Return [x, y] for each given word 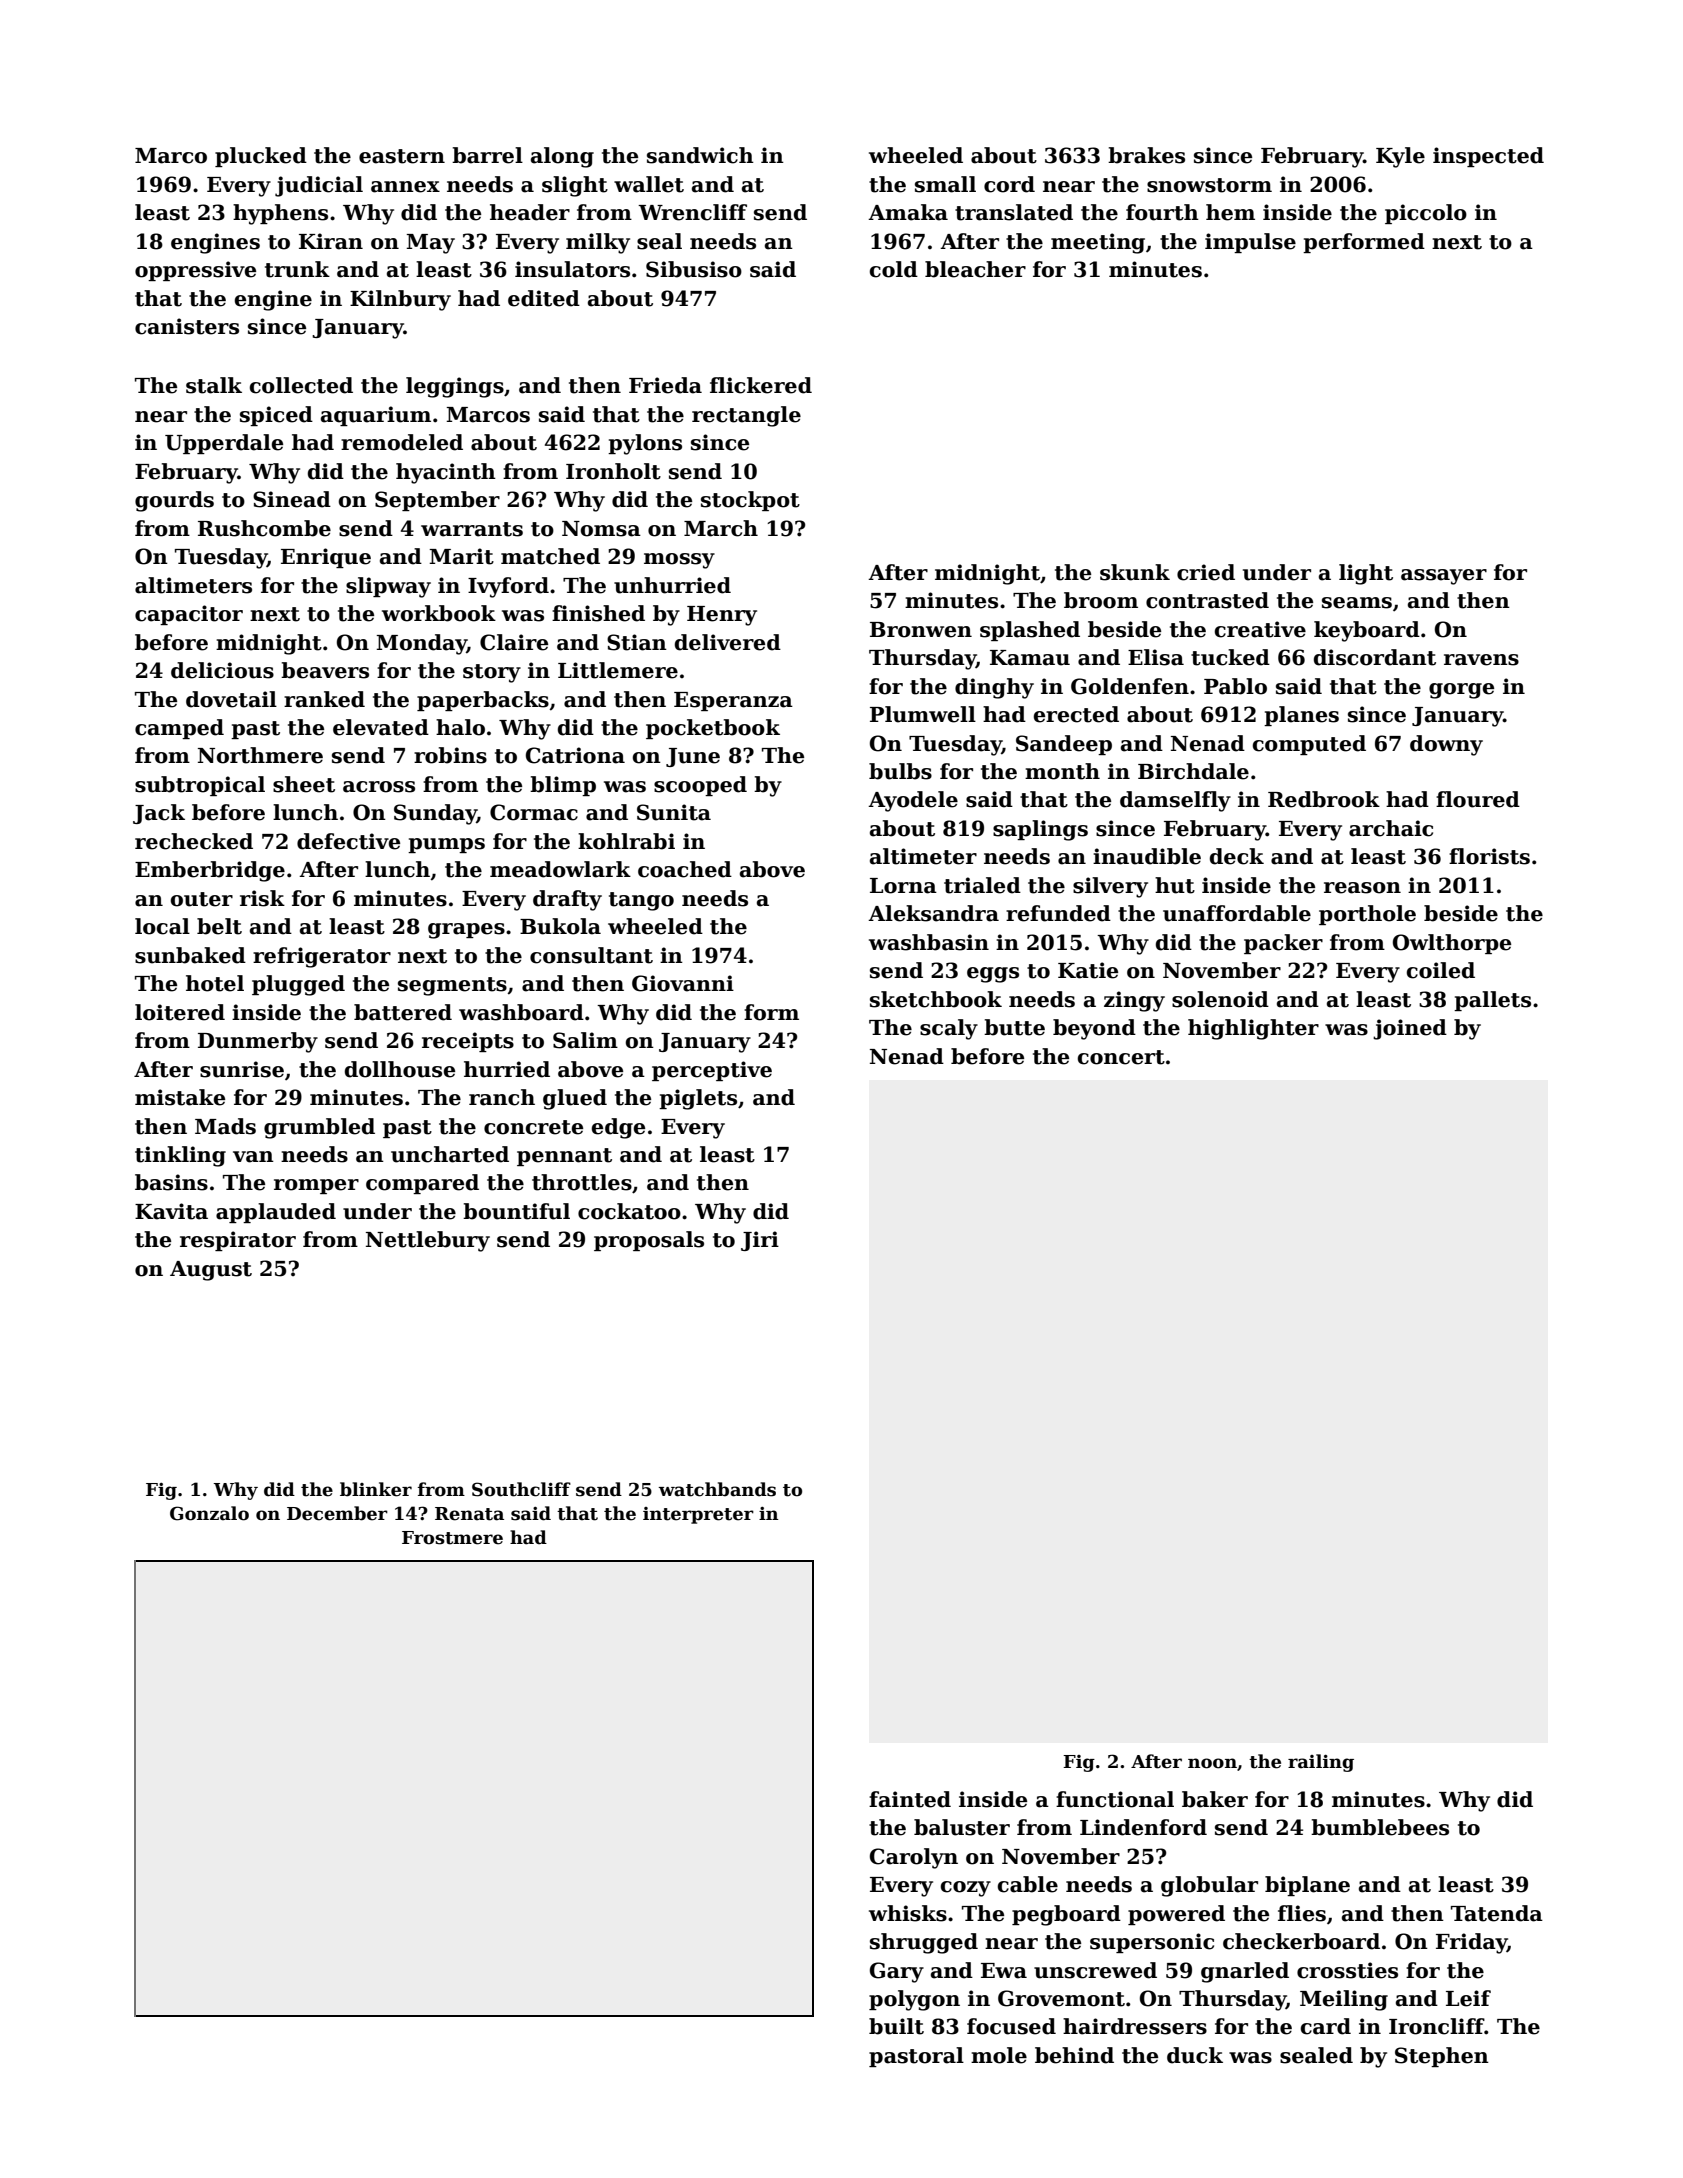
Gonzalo [209, 1513]
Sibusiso [694, 269]
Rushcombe [264, 528]
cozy [966, 1889]
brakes [1146, 155]
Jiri [760, 1241]
